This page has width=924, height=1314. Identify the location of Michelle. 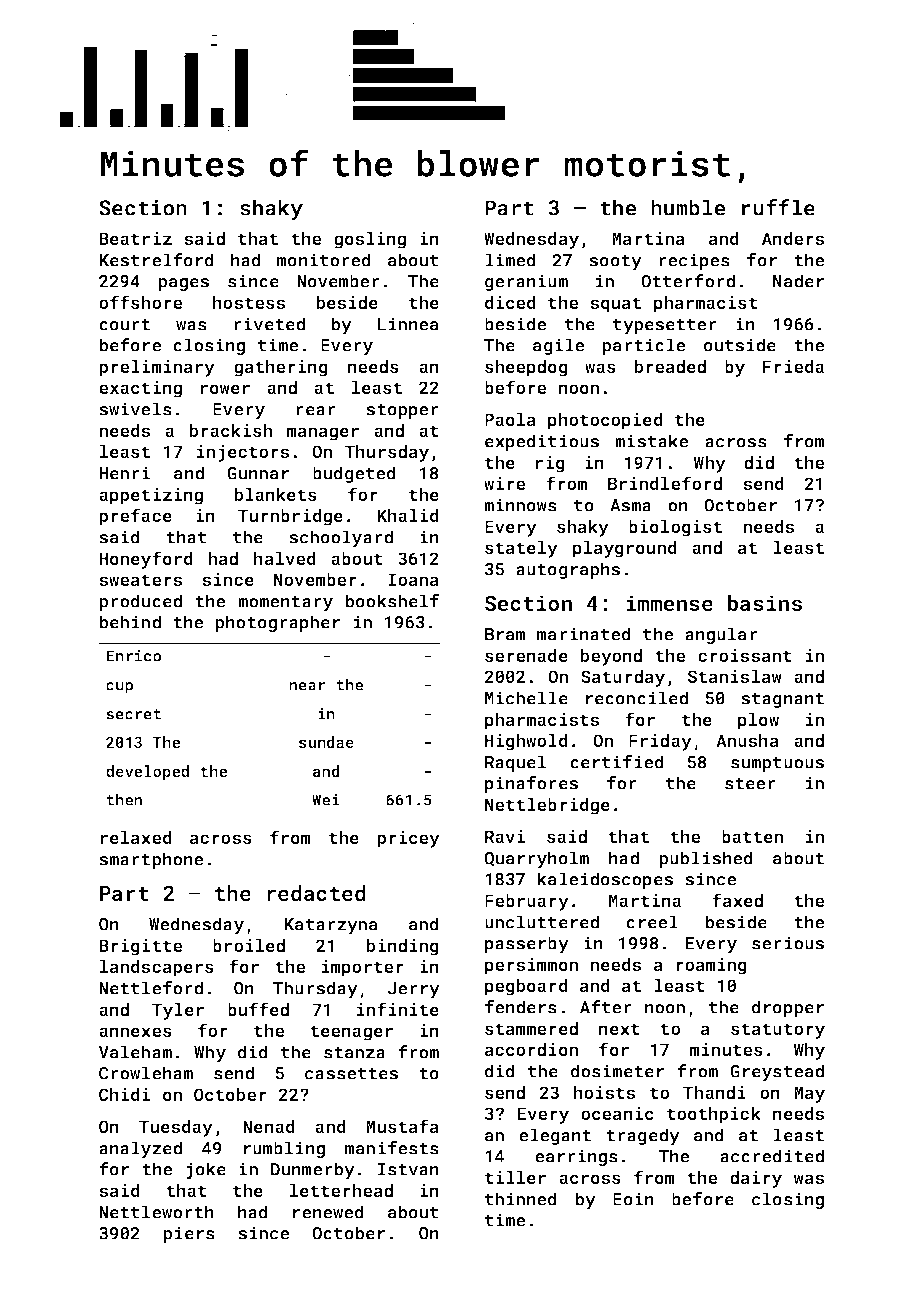
(526, 698).
